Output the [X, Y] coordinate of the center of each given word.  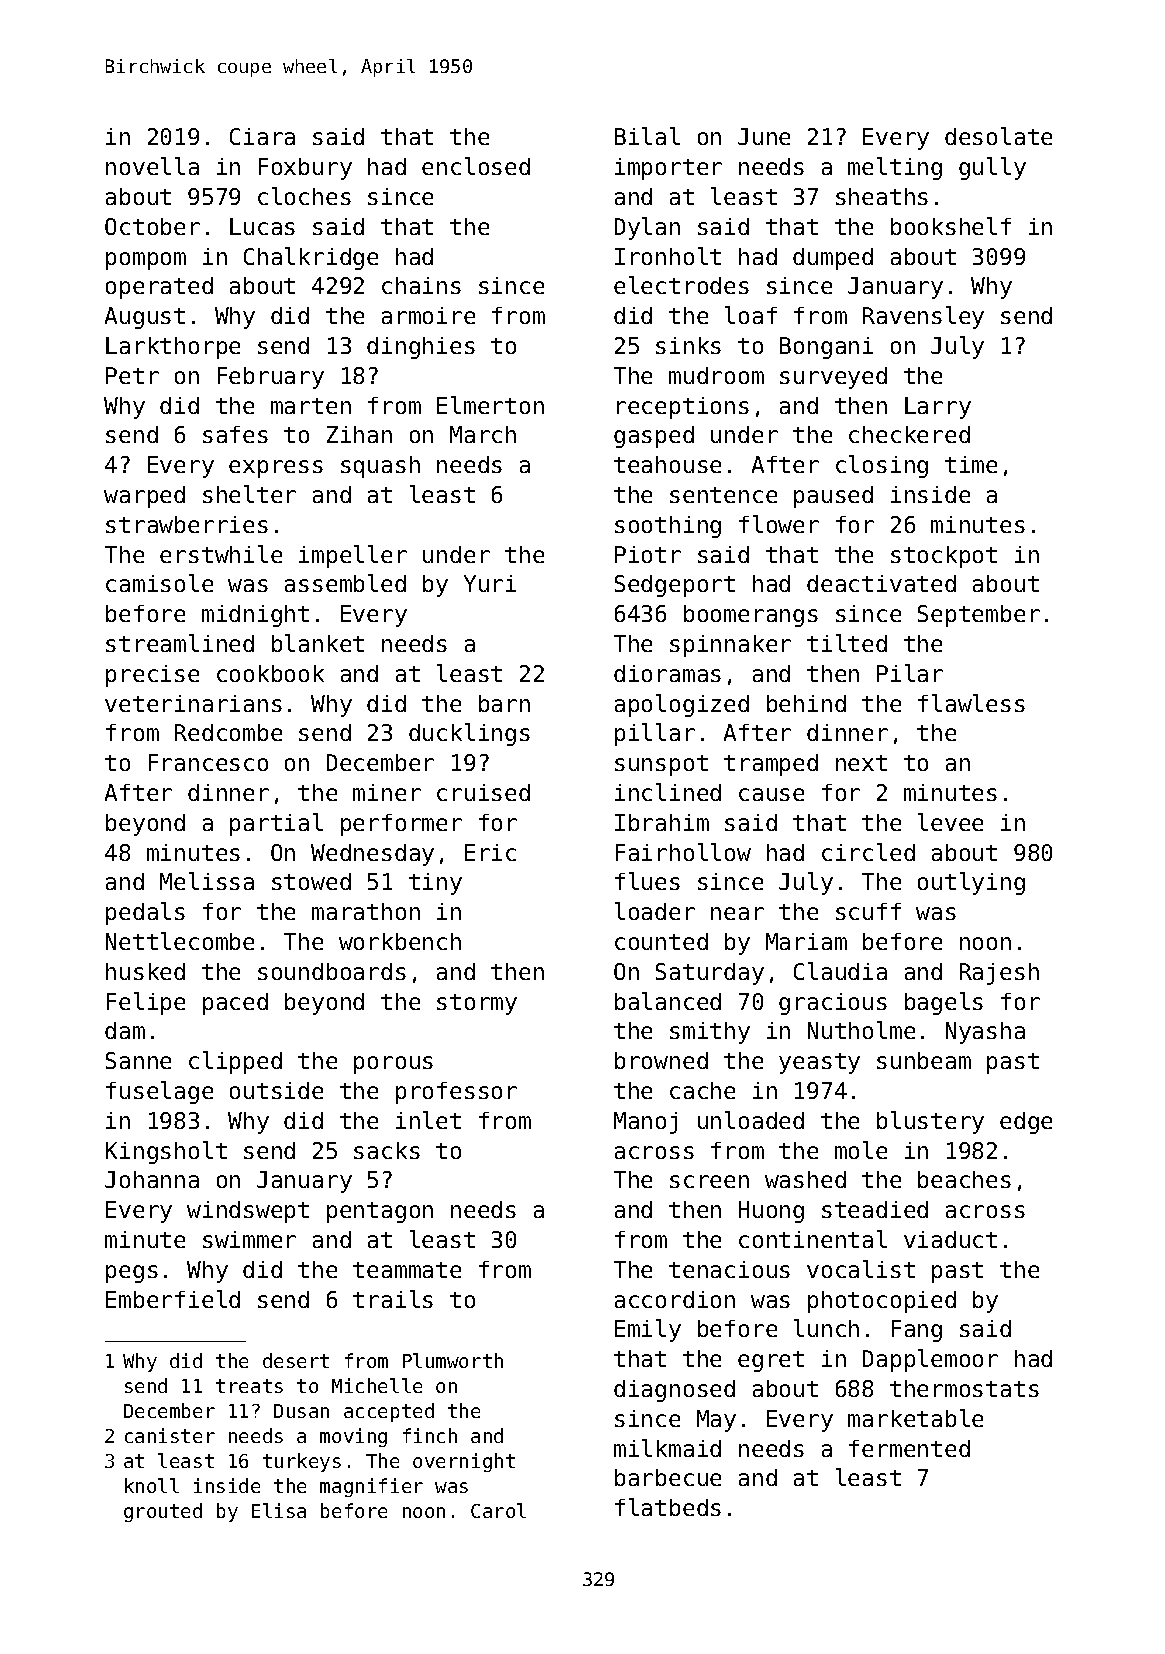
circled [868, 852]
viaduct [950, 1239]
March [483, 434]
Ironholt [668, 256]
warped [144, 497]
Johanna [152, 1179]
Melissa [207, 881]
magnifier [371, 1487]
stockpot [944, 557]
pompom [146, 261]
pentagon [380, 1212]
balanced [668, 1001]
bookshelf [951, 226]
